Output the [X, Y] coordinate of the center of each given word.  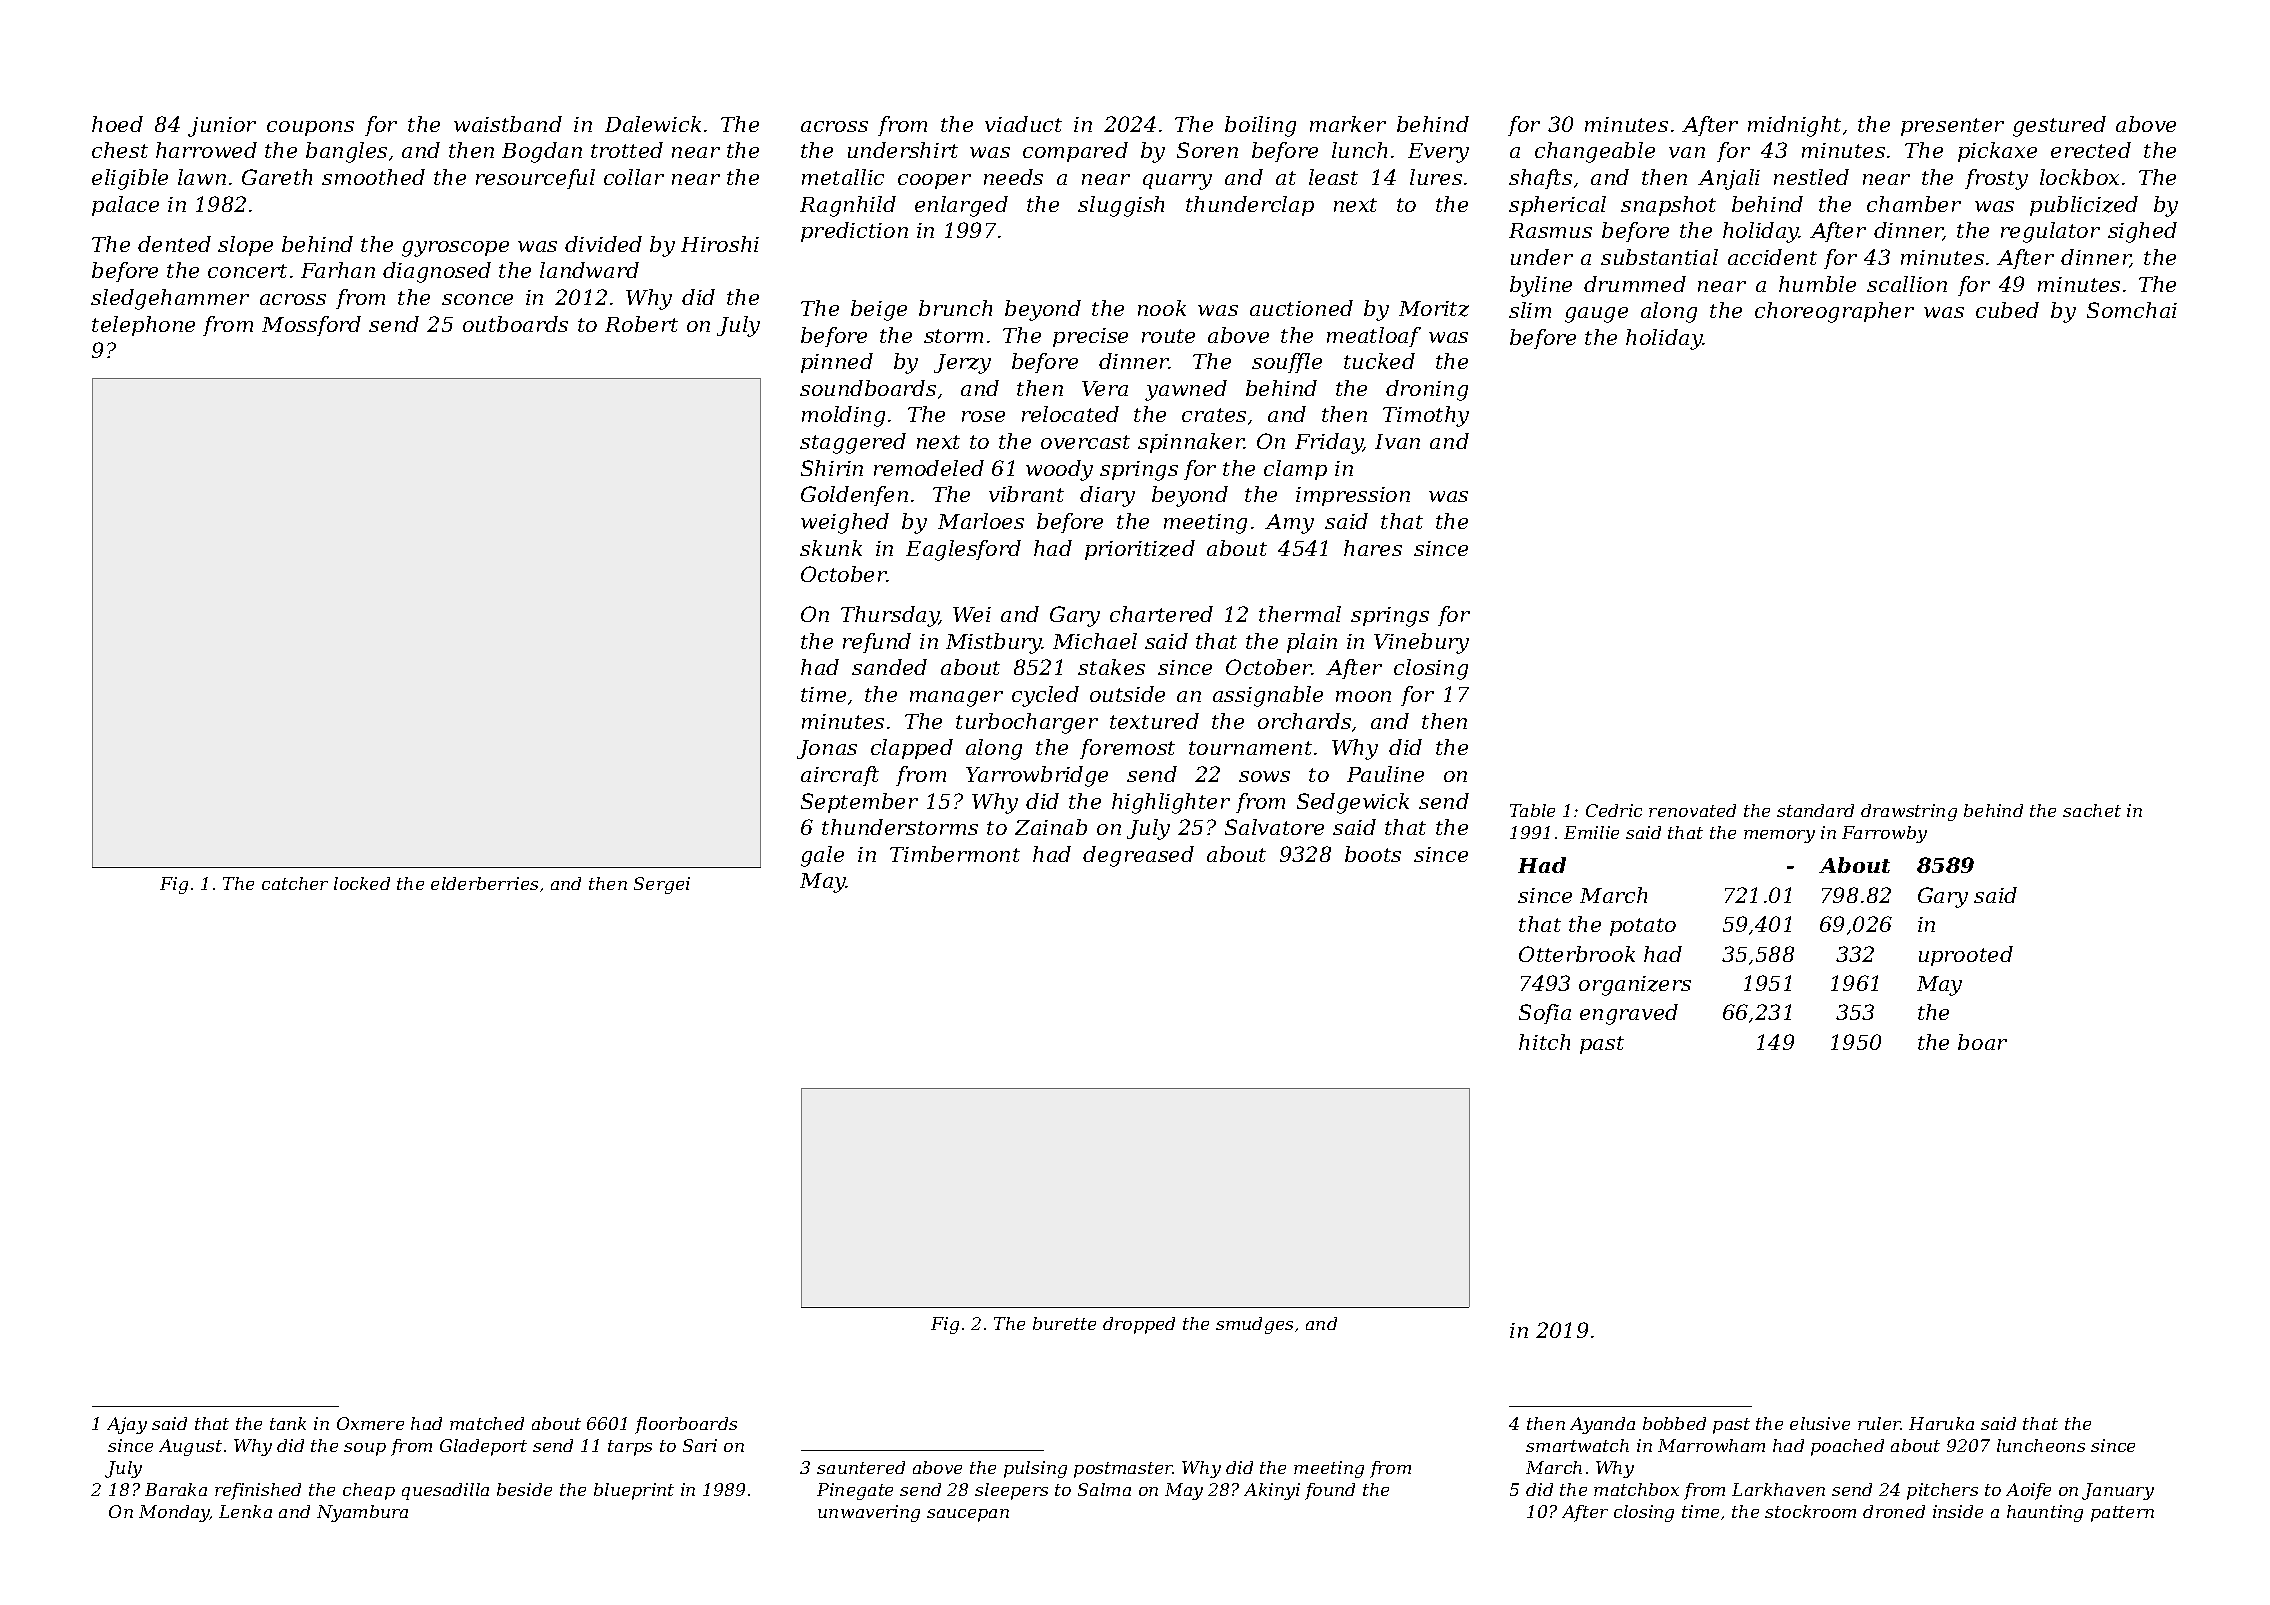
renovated [1692, 810]
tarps [630, 1448]
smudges [1254, 1325]
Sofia [1545, 1014]
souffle [1287, 363]
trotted [627, 150]
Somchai [2132, 310]
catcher [295, 883]
